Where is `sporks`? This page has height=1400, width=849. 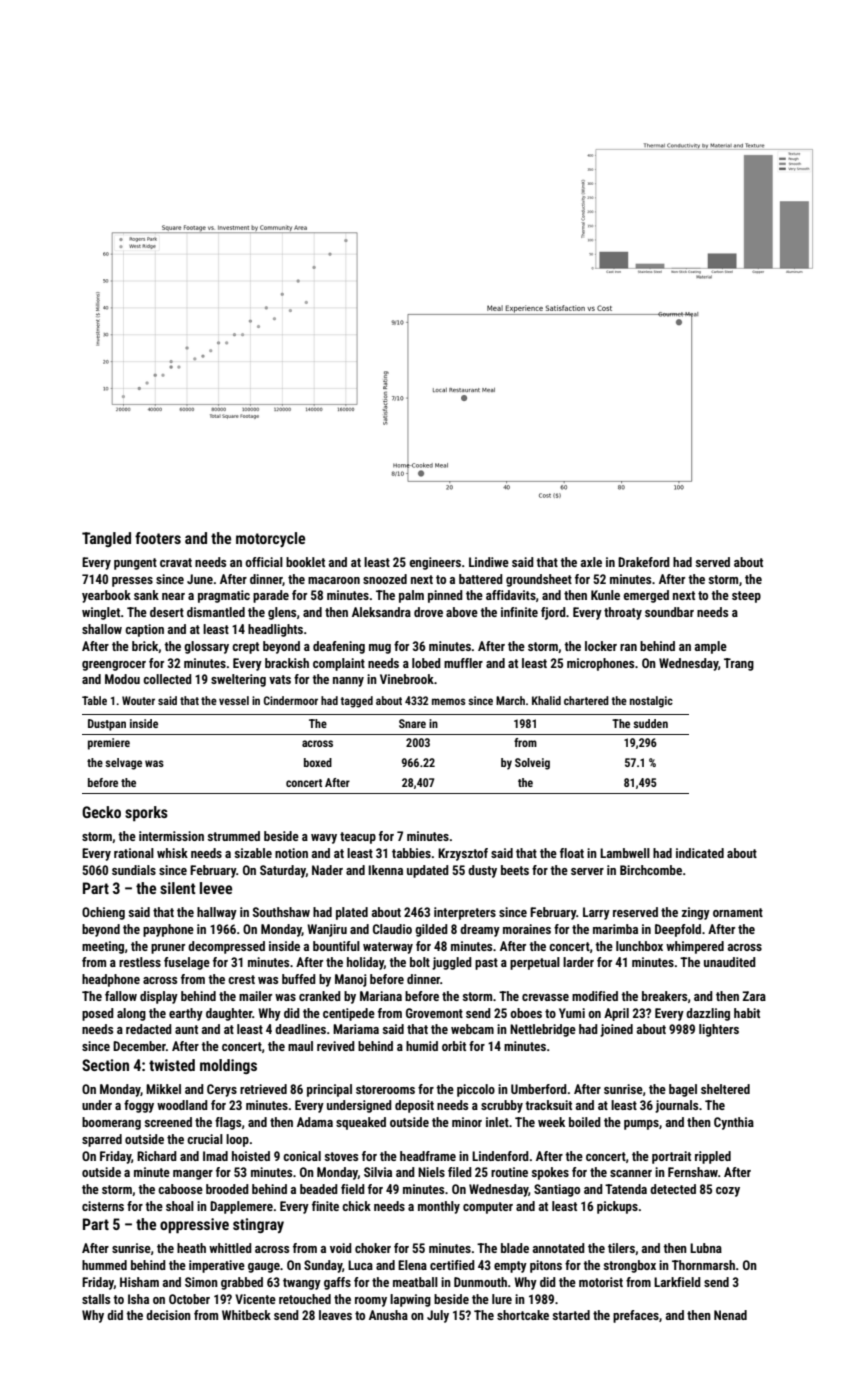 sporks is located at coordinates (146, 813).
